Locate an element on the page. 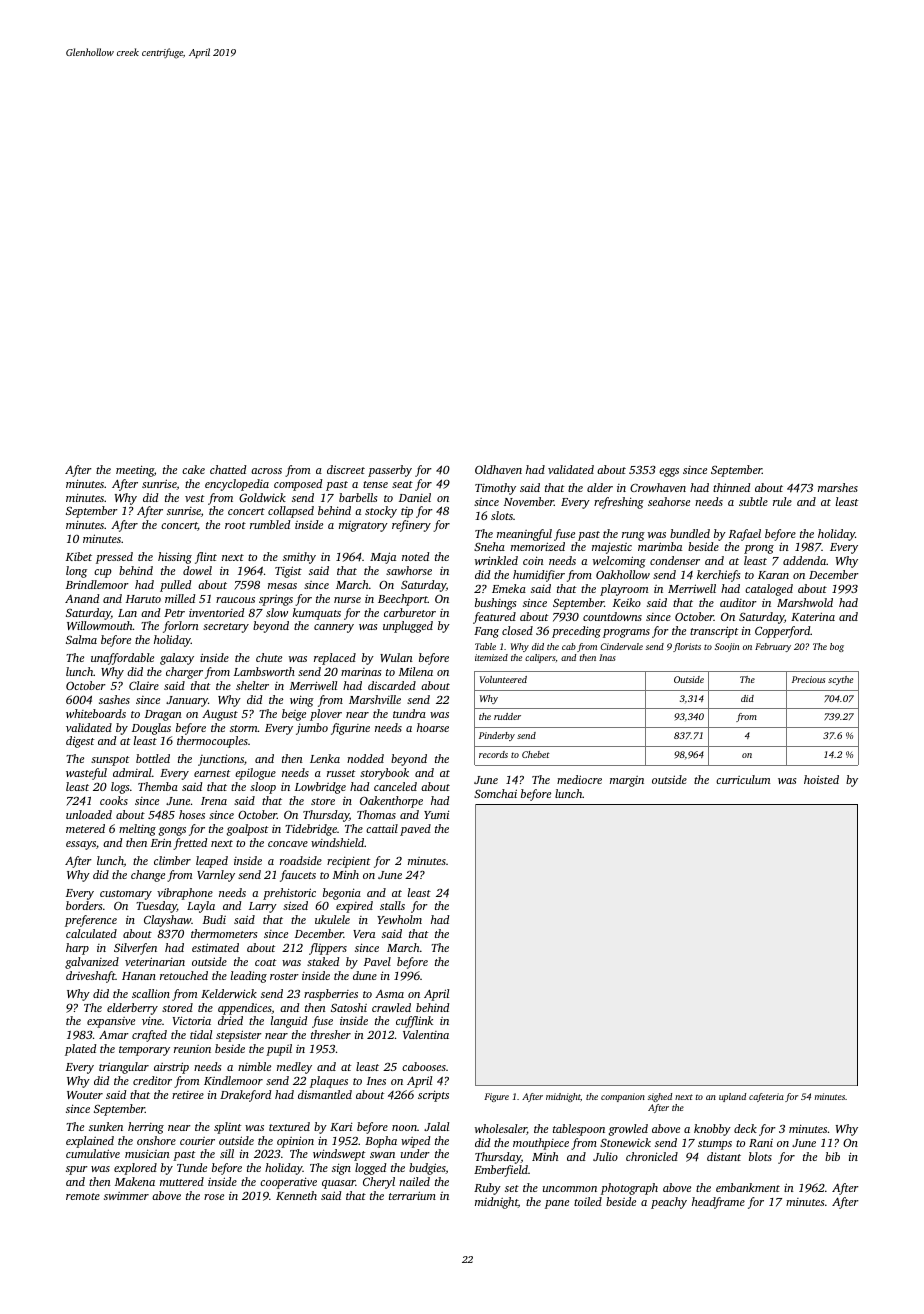 The width and height of the document is (924, 1314). carburetor is located at coordinates (410, 612).
